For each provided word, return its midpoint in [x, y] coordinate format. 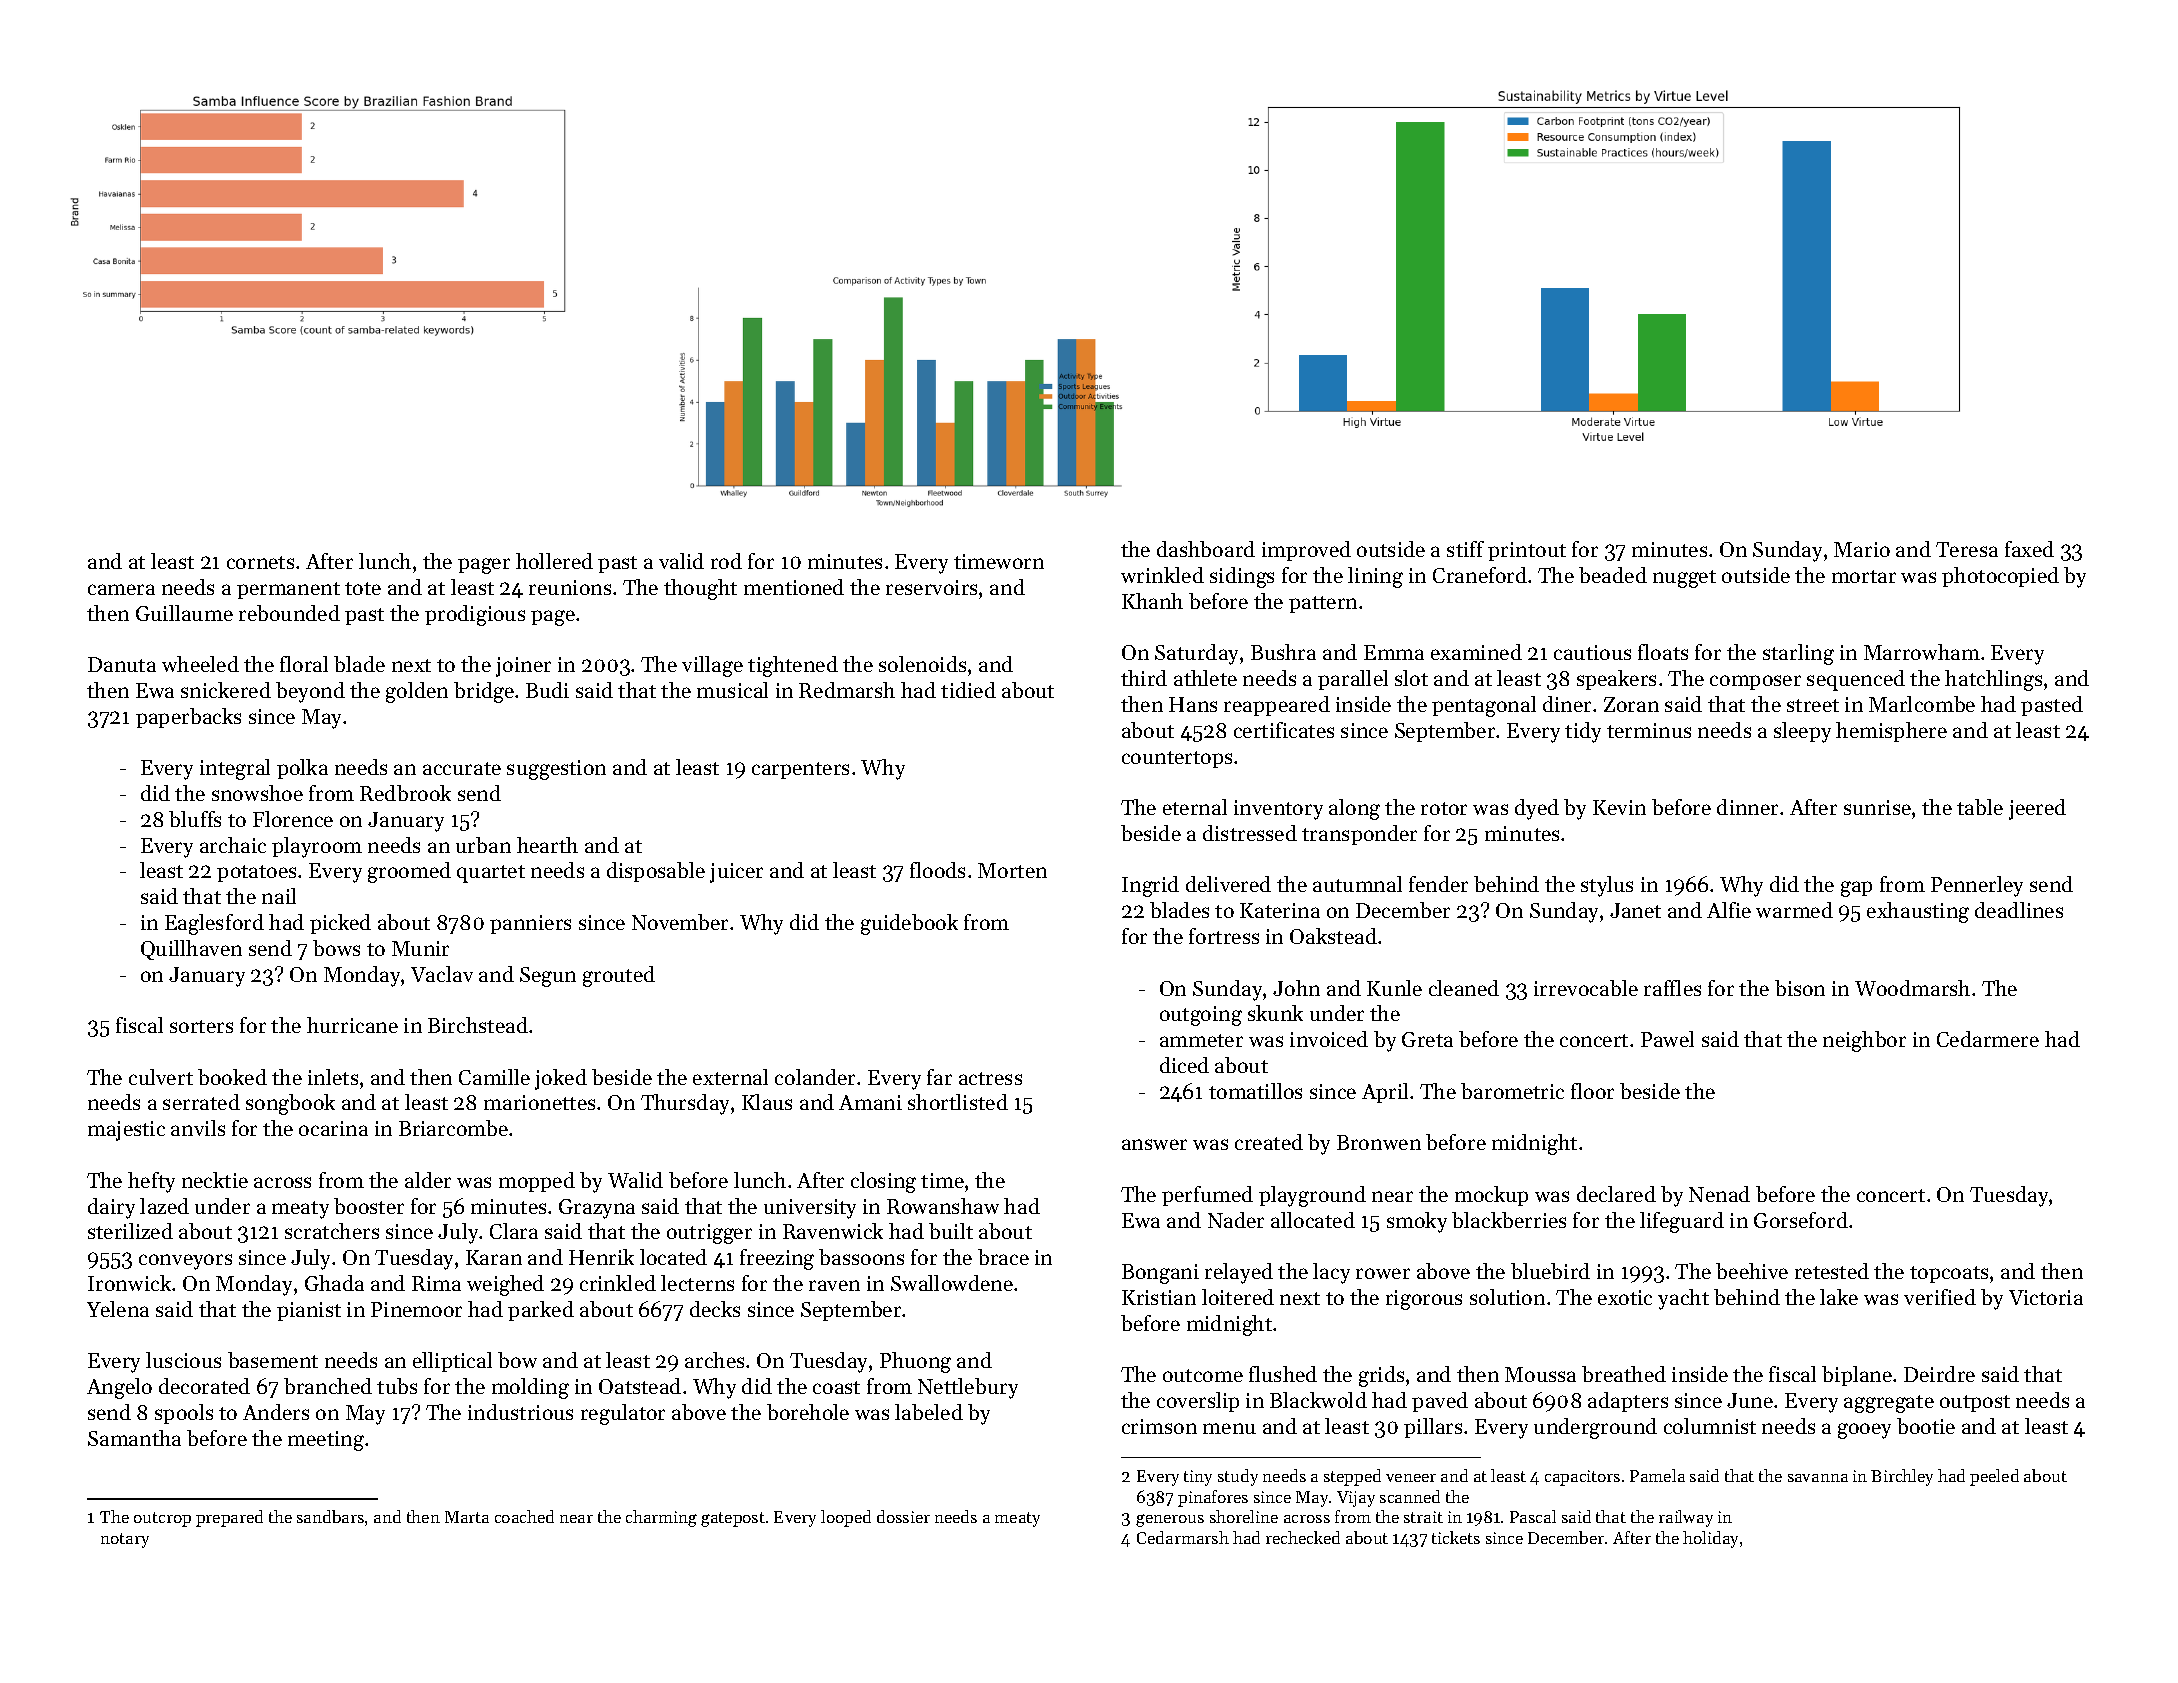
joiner [523, 667]
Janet [1635, 910]
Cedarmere [1988, 1039]
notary [125, 1540]
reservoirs [931, 587]
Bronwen [1379, 1142]
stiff [1465, 549]
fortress [1224, 936]
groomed [409, 872]
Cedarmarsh [1183, 1537]
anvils [198, 1128]
